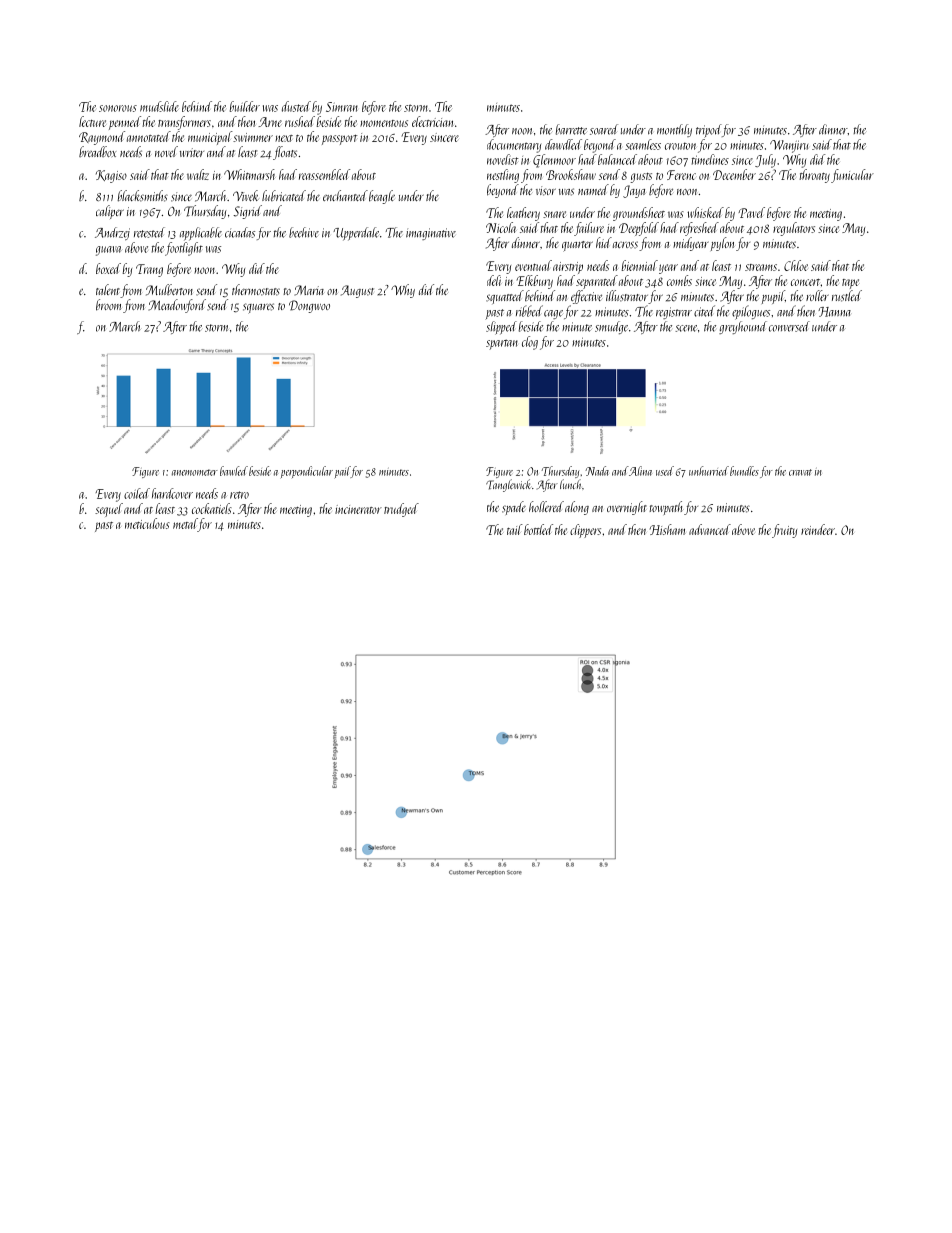 Image resolution: width=952 pixels, height=1233 pixels. I want to click on funicular, so click(852, 176).
